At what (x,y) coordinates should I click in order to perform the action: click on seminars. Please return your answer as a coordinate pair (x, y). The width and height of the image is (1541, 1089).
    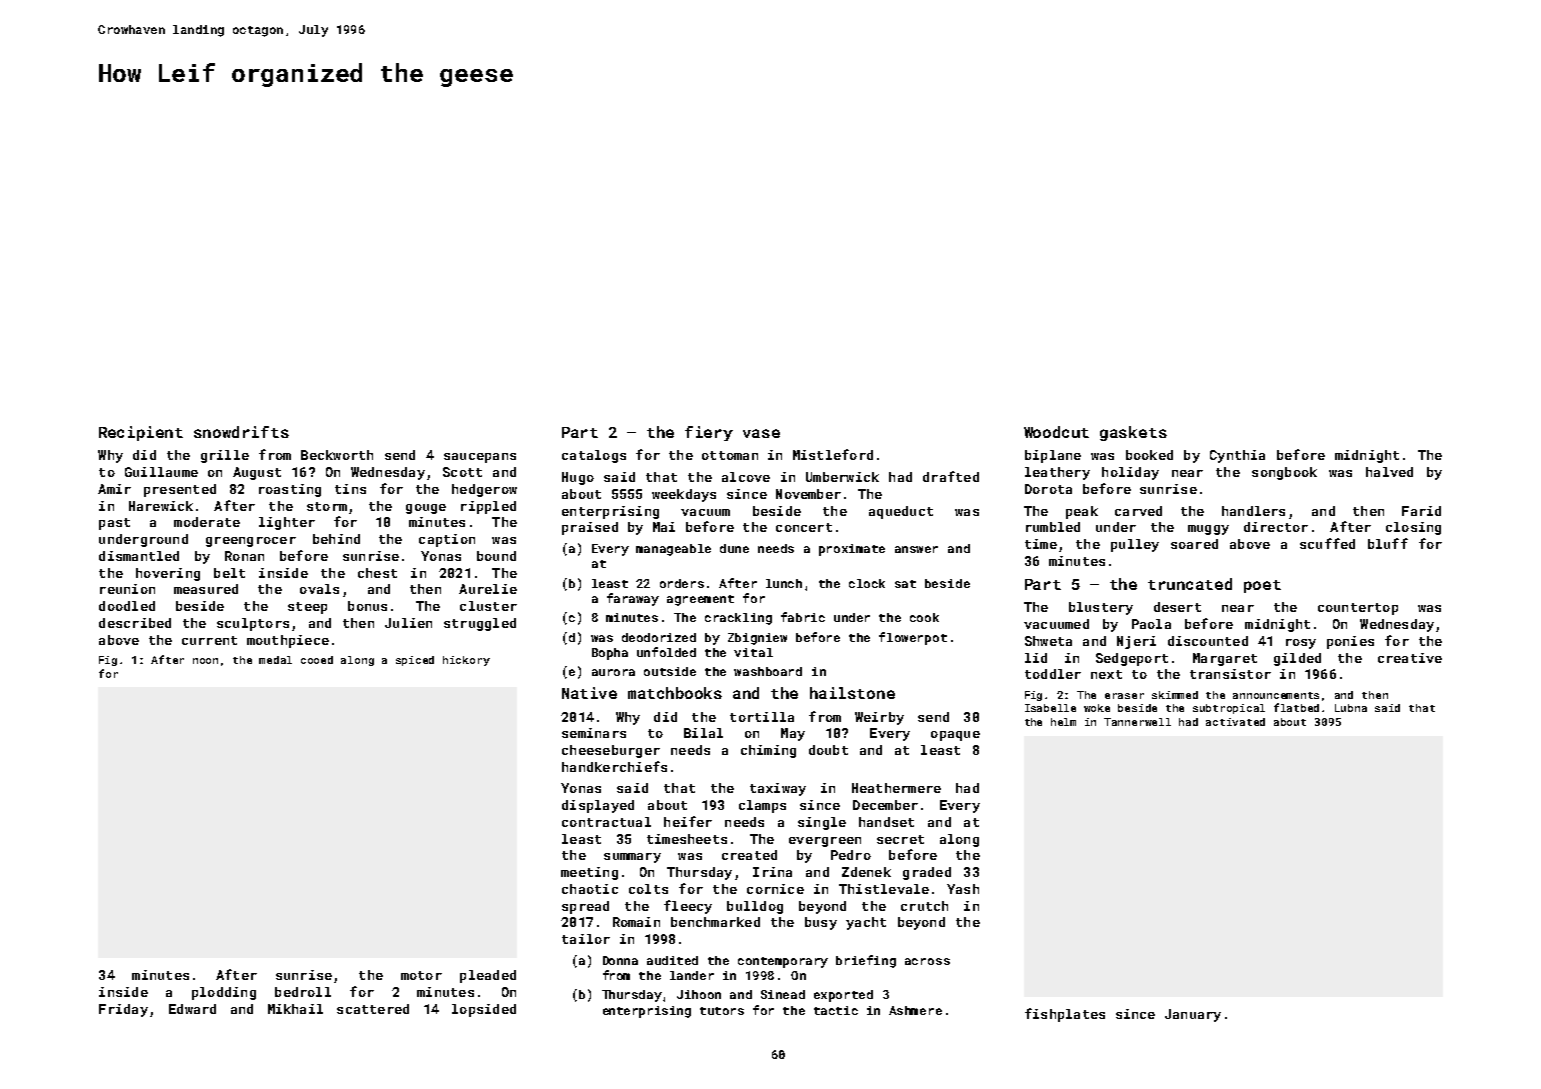
    Looking at the image, I should click on (594, 733).
